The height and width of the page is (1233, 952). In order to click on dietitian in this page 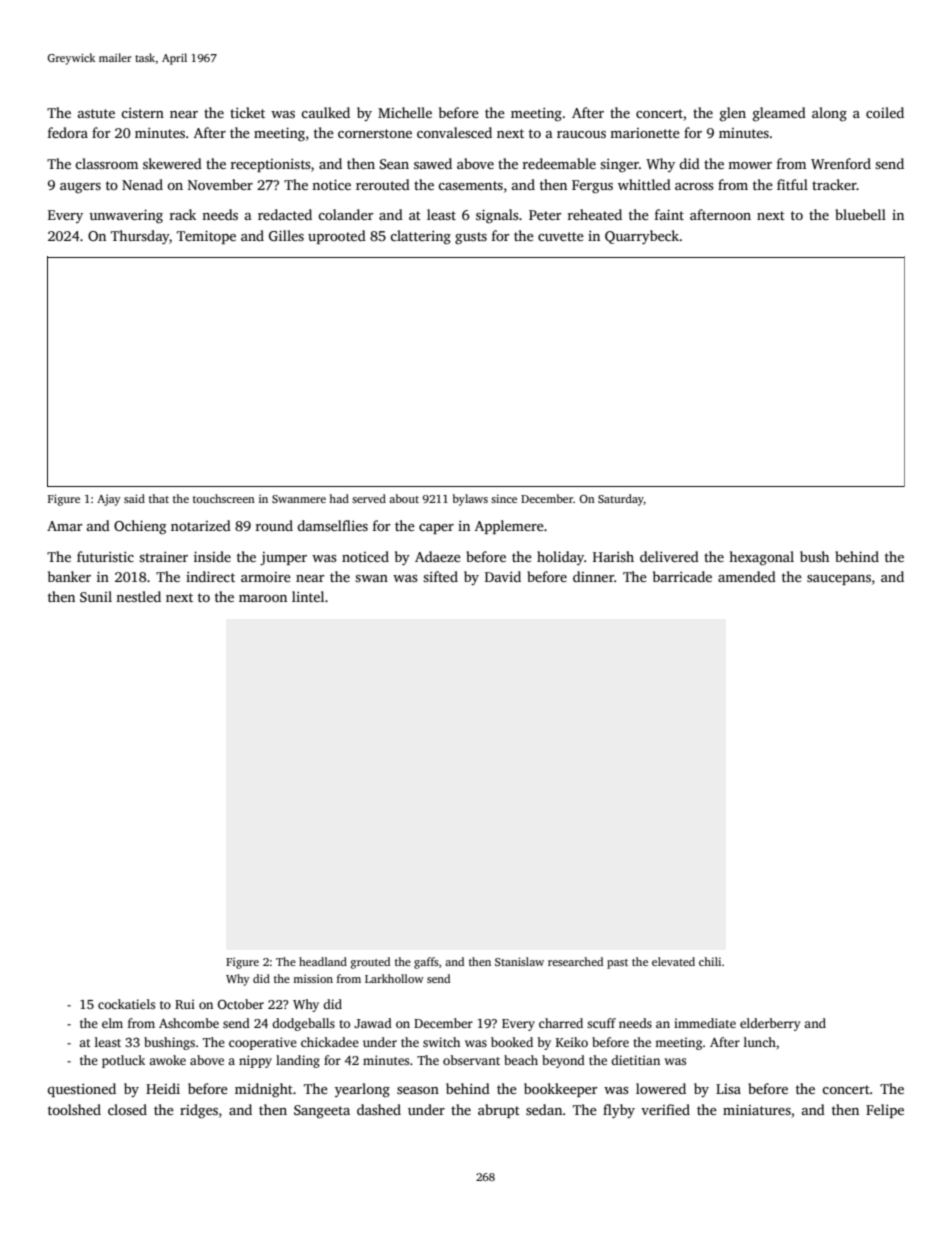, I will do `click(635, 1060)`.
